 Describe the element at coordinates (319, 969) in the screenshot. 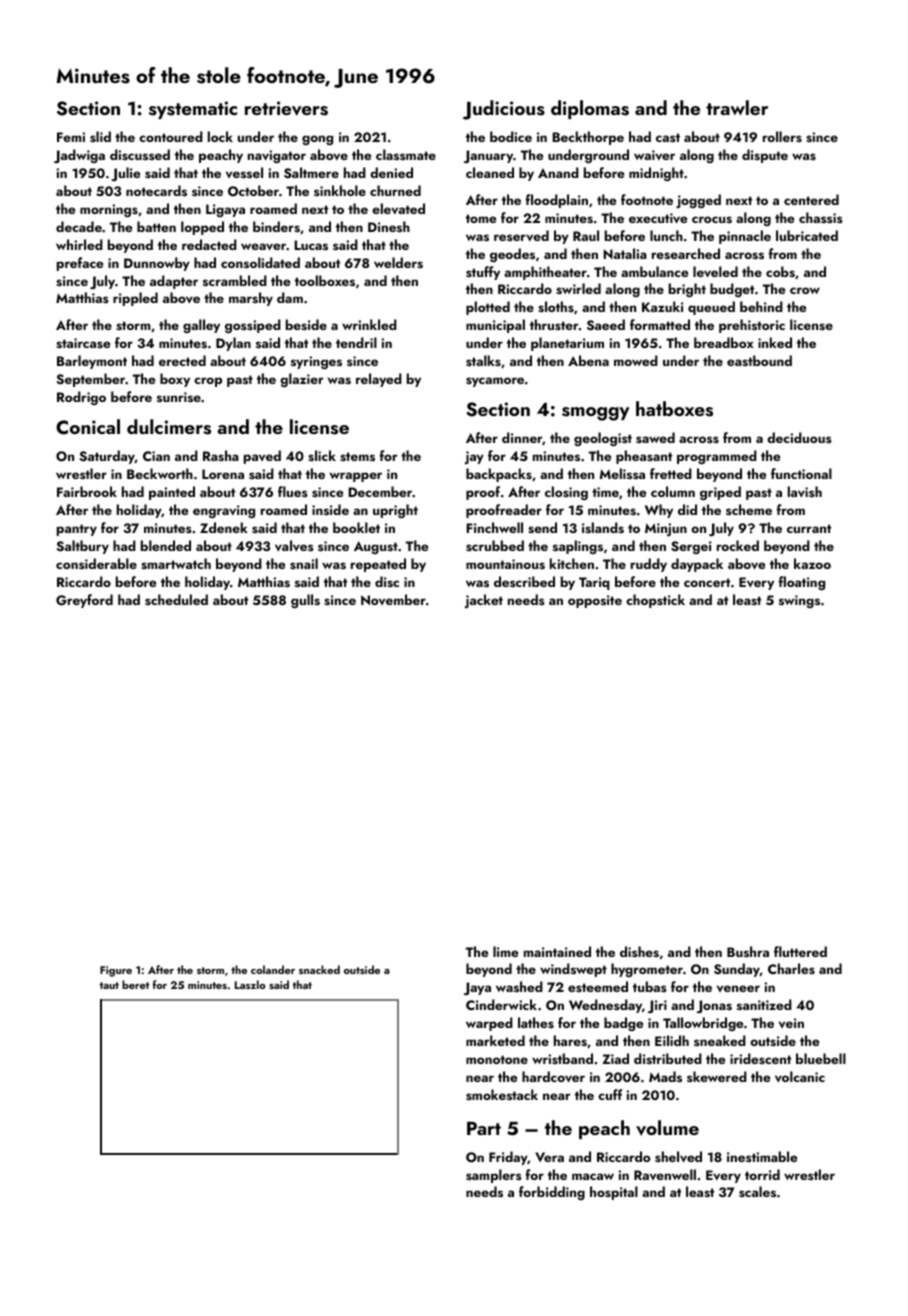

I see `snacked` at that location.
